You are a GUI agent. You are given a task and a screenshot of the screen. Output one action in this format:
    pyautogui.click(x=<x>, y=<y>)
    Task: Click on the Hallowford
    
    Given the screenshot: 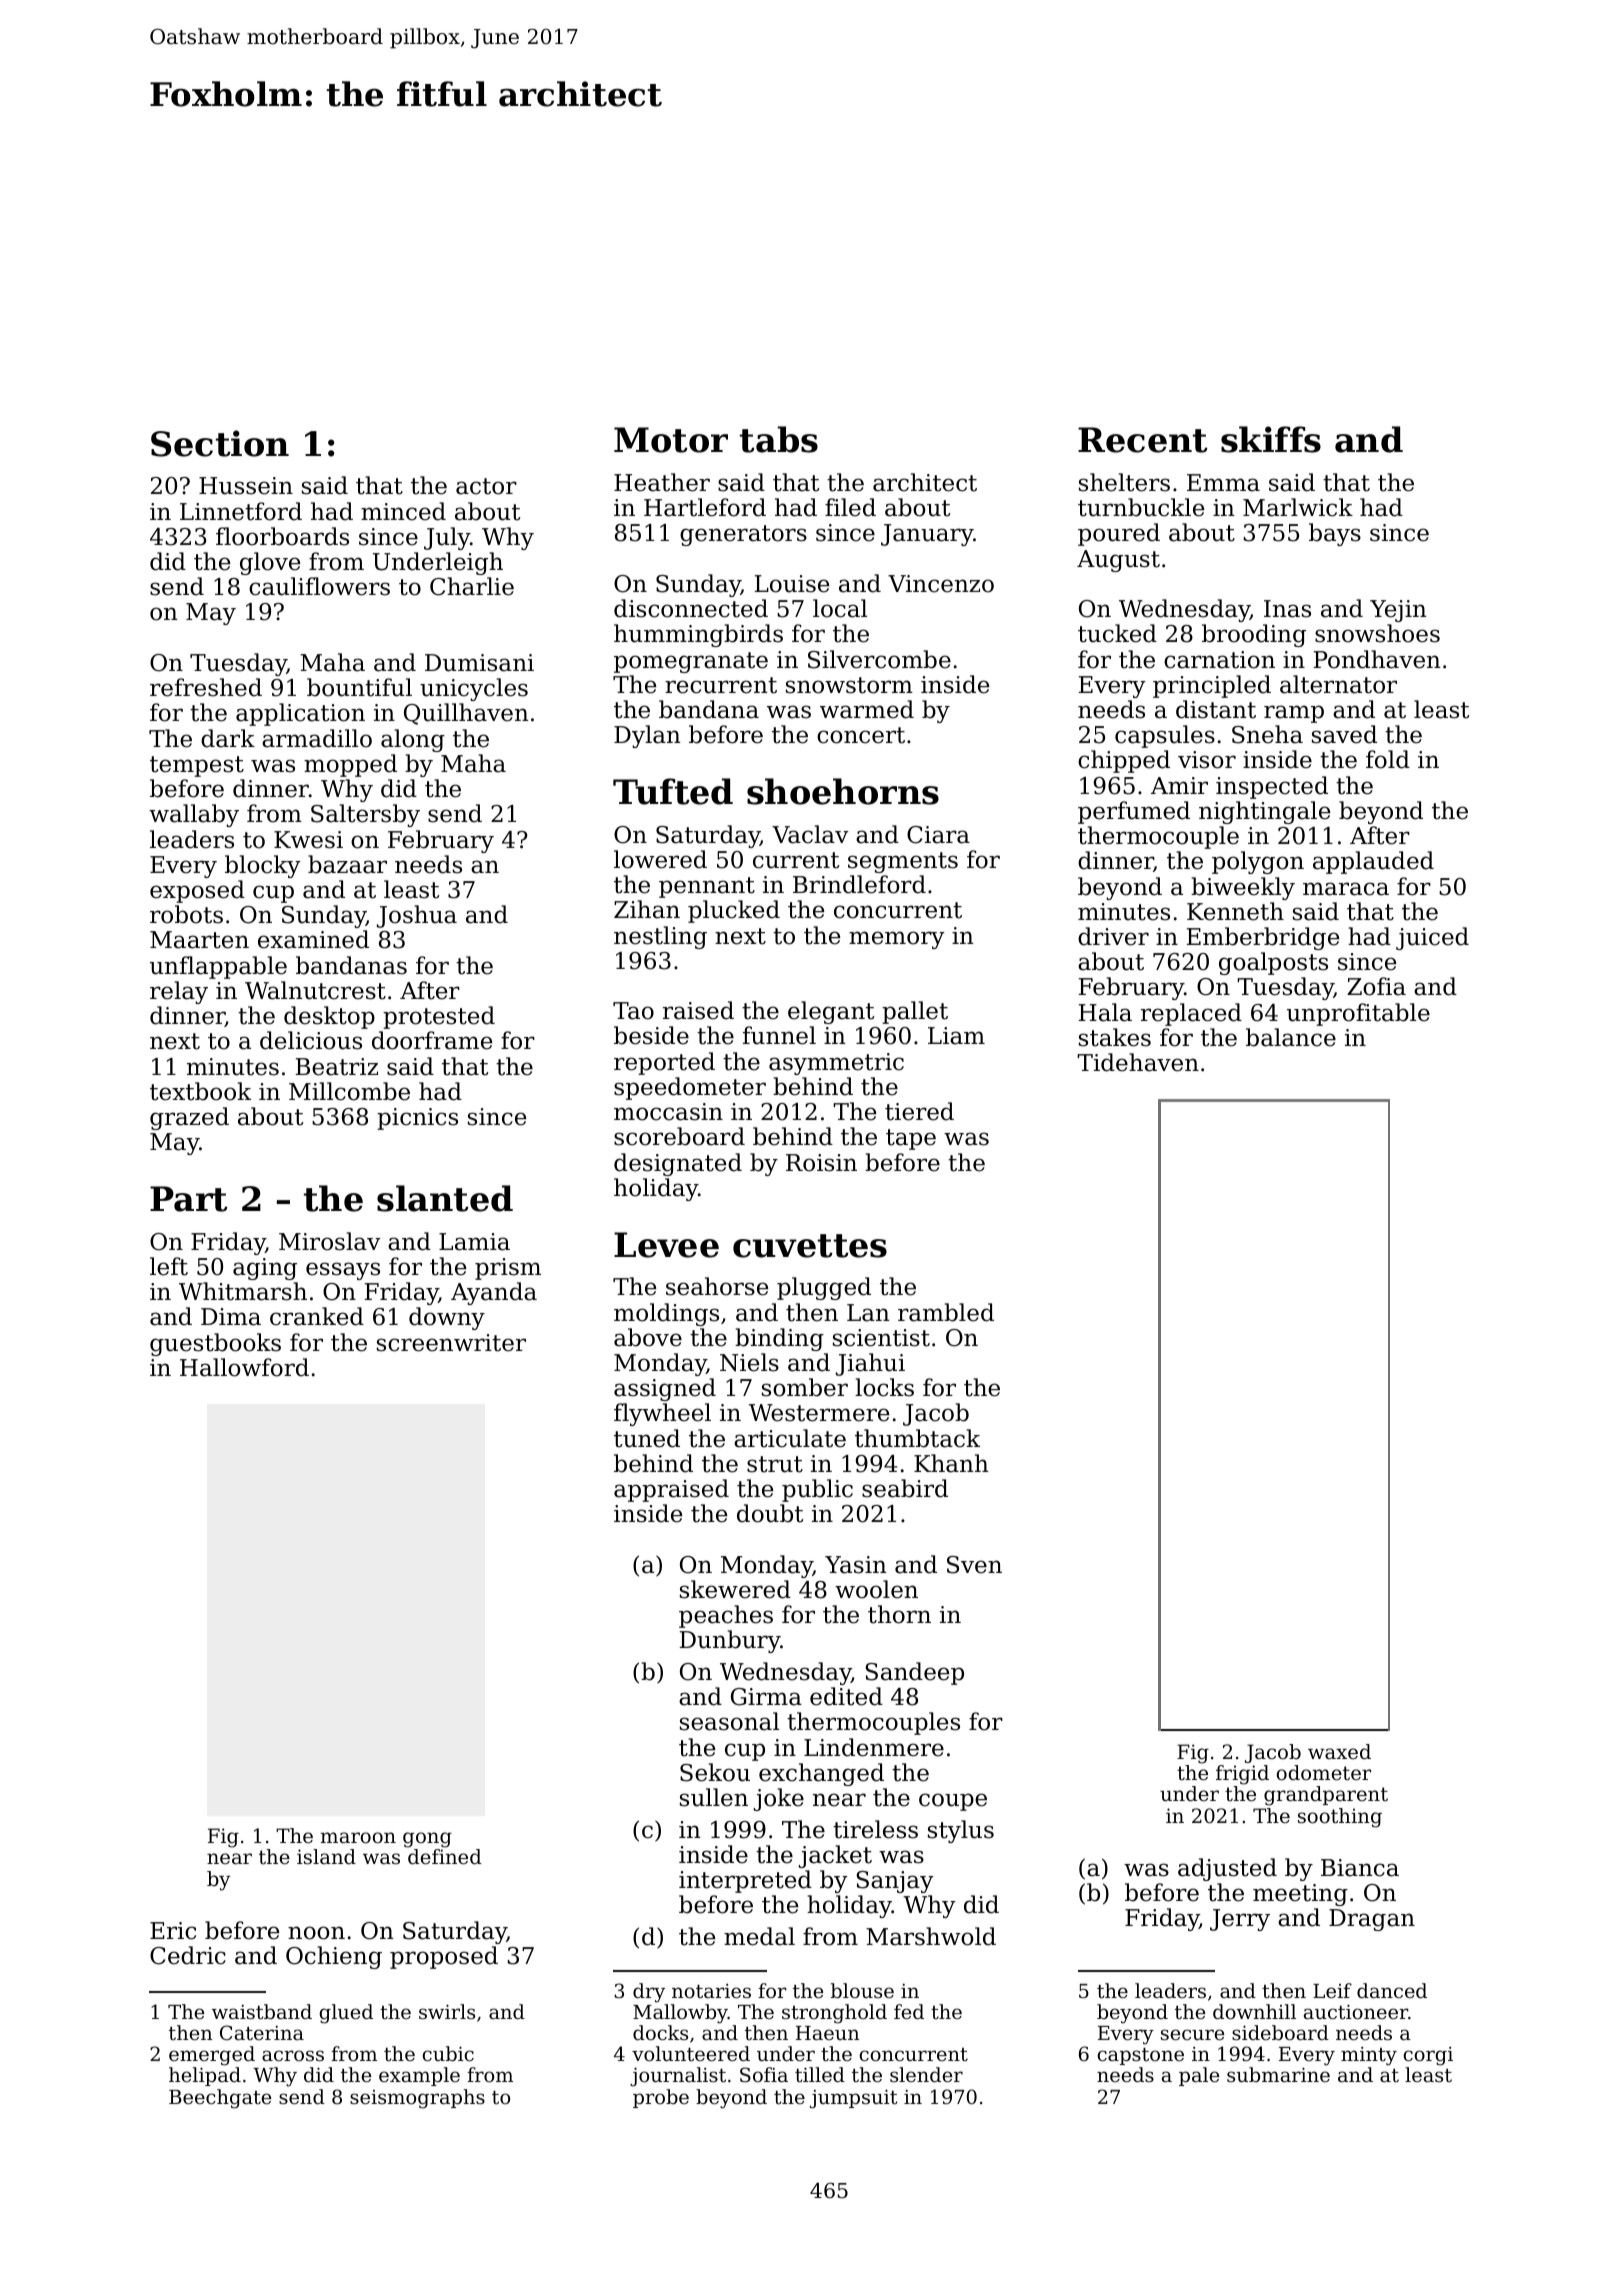 What is the action you would take?
    pyautogui.click(x=244, y=1367)
